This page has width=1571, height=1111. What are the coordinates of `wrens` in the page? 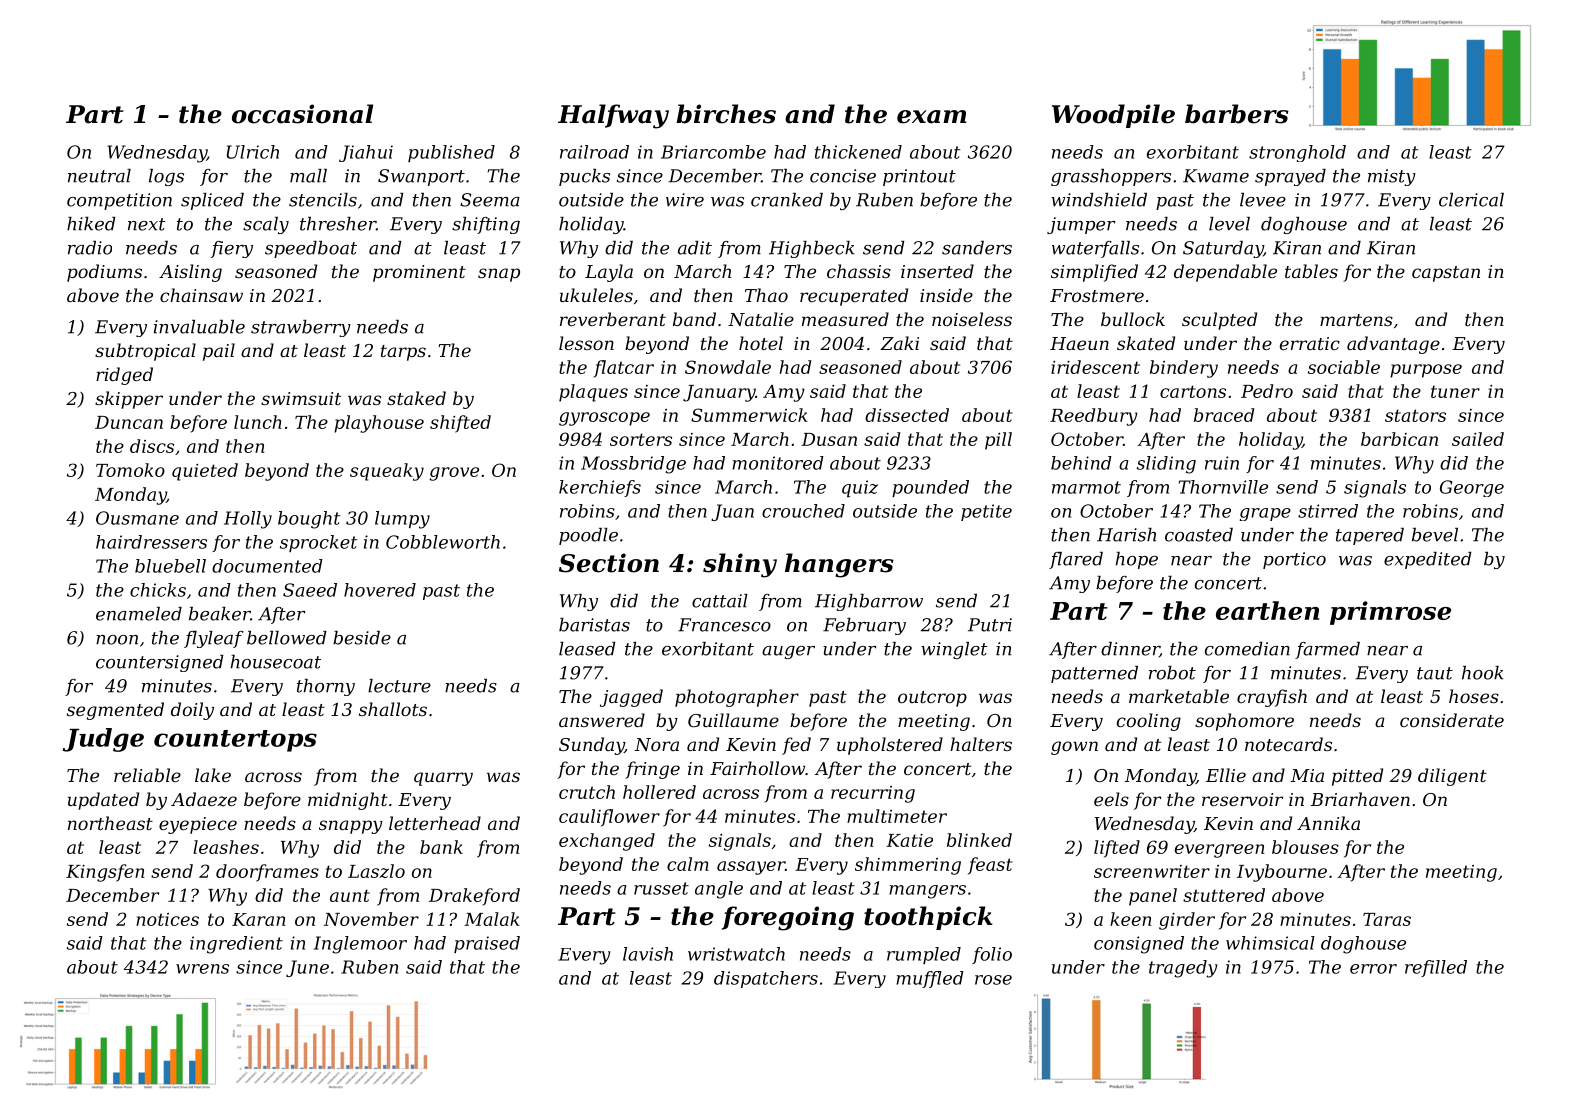 It's located at (202, 969).
